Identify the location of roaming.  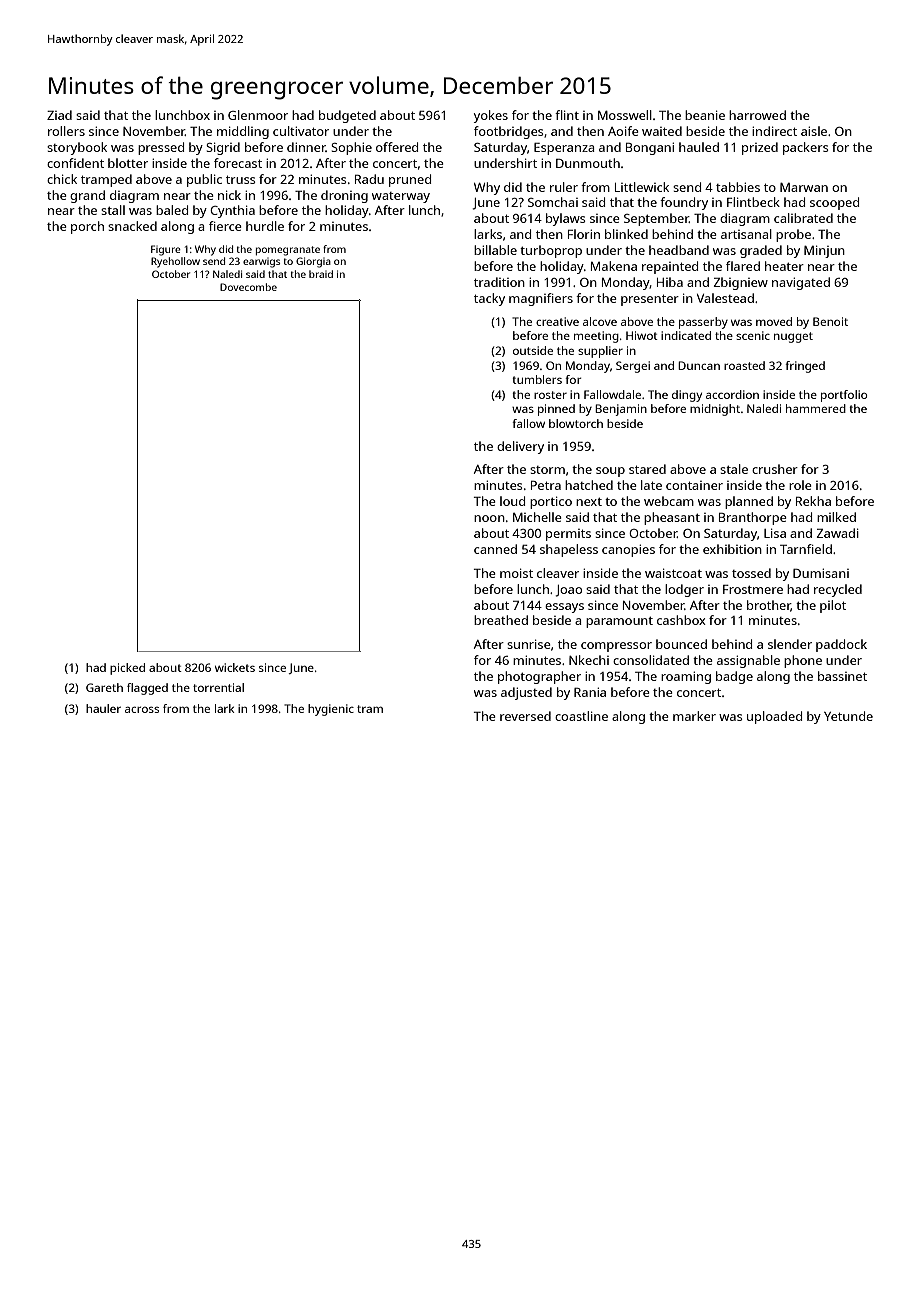
(686, 677).
